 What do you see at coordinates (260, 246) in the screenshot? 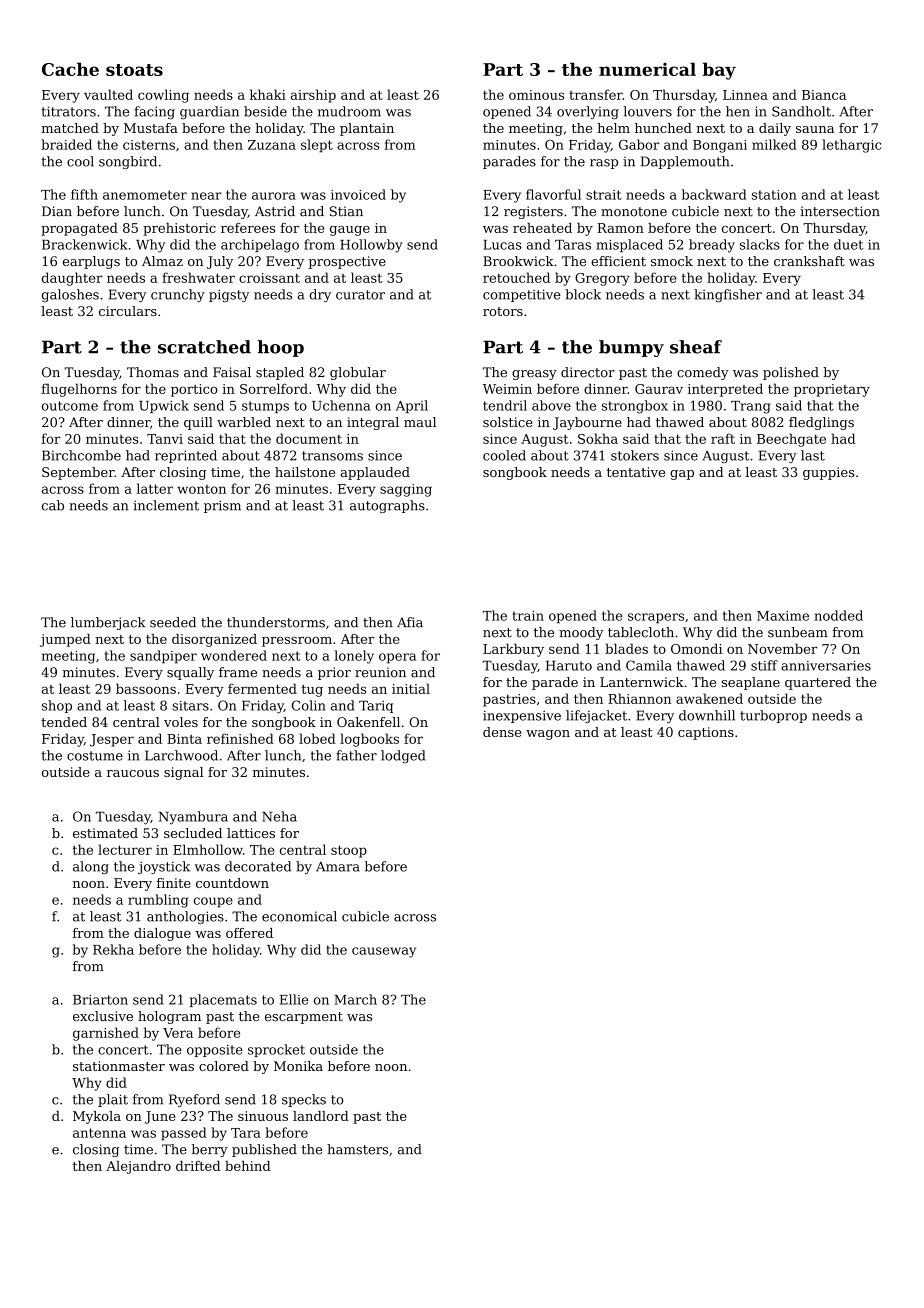
I see `archipelago` at bounding box center [260, 246].
